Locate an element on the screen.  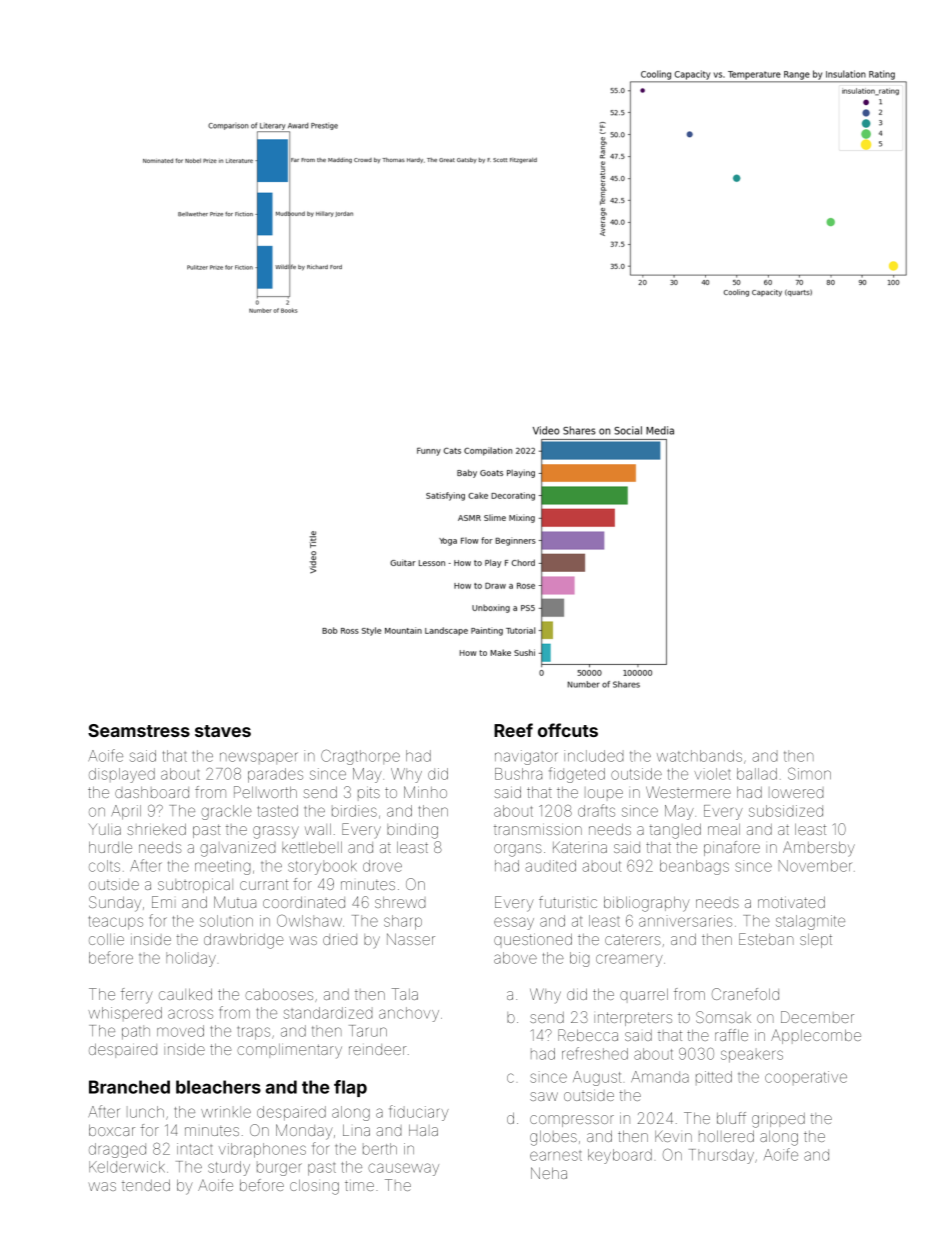
pinafore is located at coordinates (732, 848).
